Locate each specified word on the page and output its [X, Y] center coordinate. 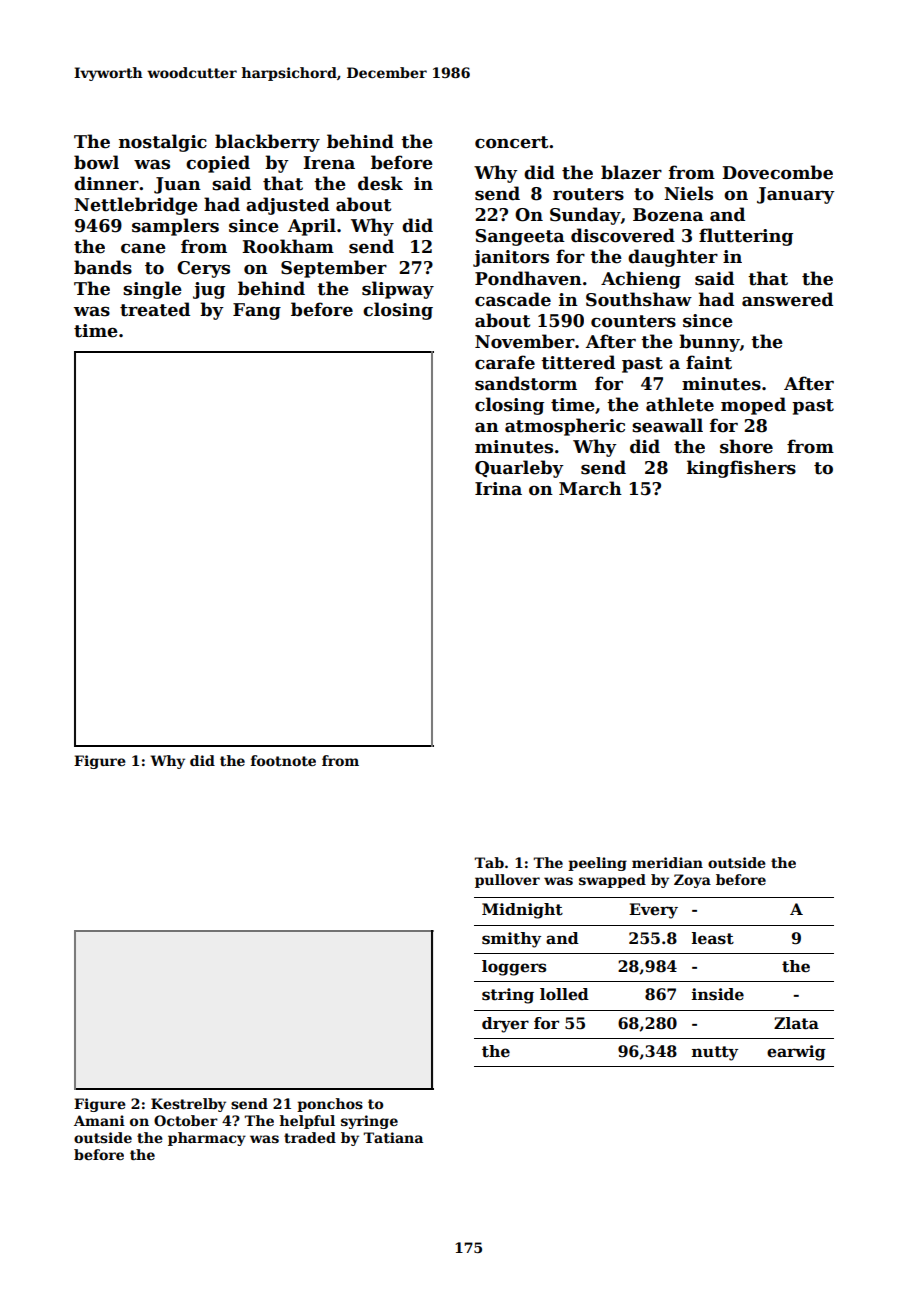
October [186, 1120]
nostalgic [163, 143]
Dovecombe [777, 172]
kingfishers [741, 469]
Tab [489, 862]
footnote [283, 760]
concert [511, 142]
